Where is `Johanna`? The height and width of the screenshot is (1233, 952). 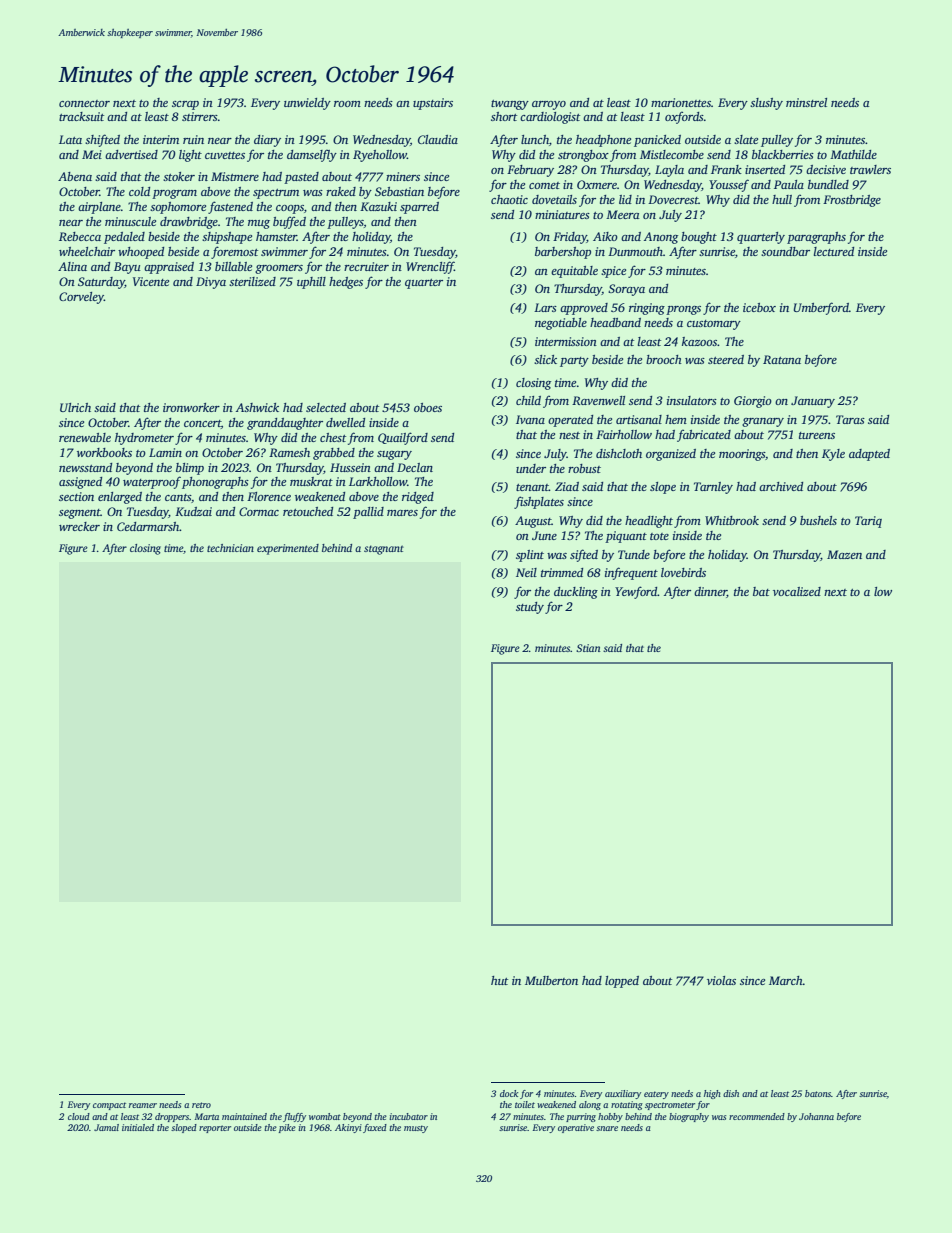
Johanna is located at coordinates (816, 1116).
